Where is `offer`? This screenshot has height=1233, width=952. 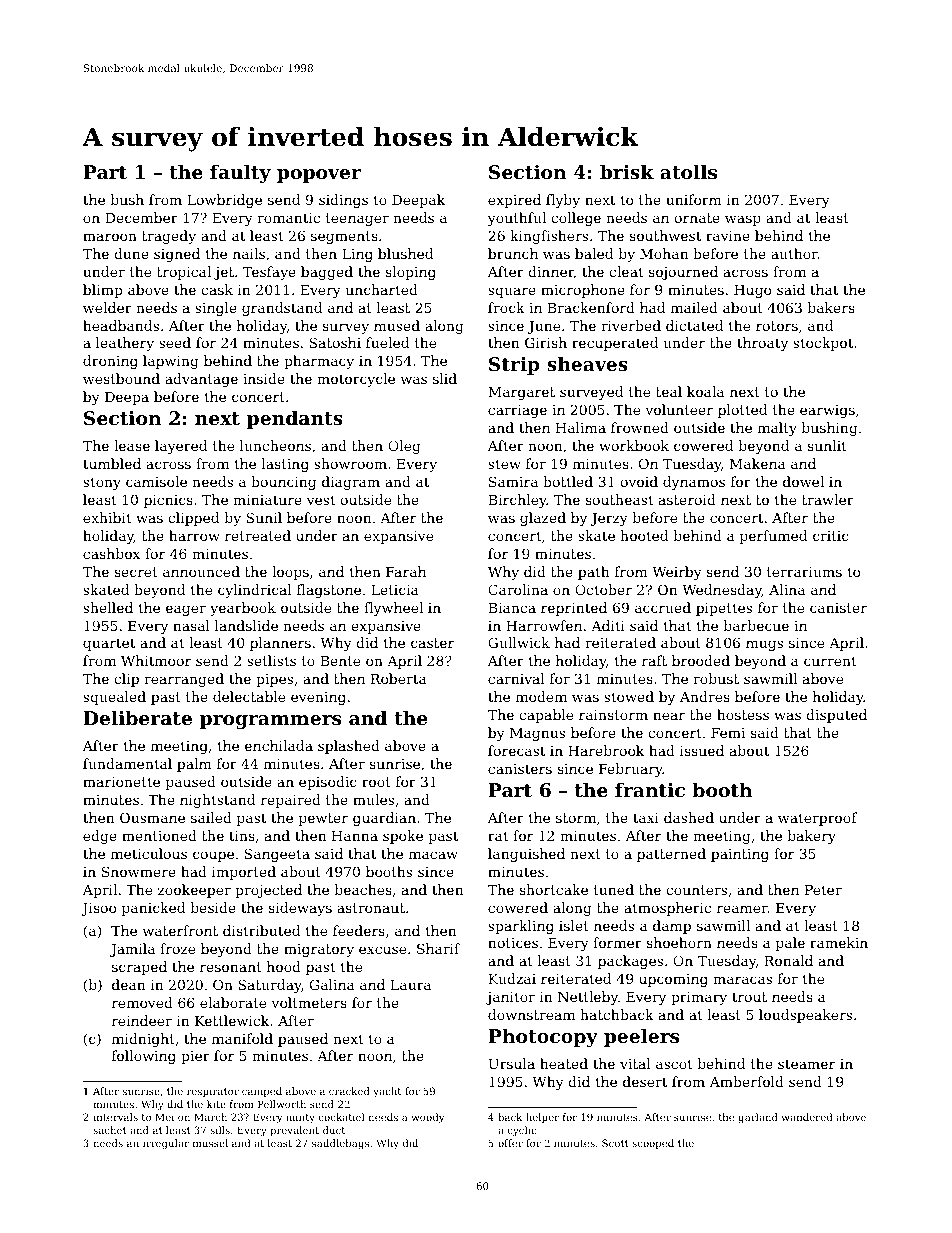
offer is located at coordinates (510, 1143).
